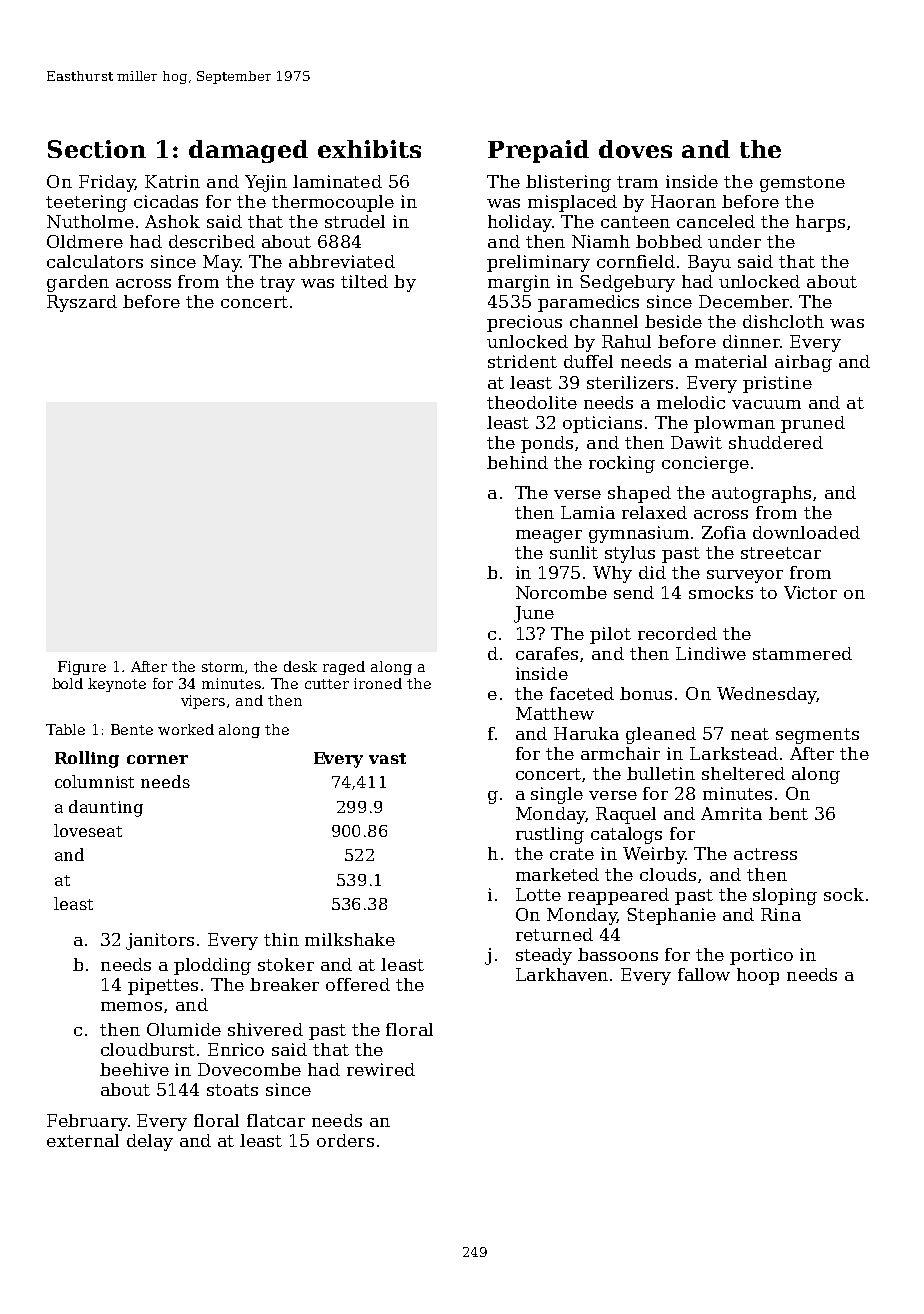 The width and height of the screenshot is (924, 1314). Describe the element at coordinates (369, 149) in the screenshot. I see `exhibits` at that location.
